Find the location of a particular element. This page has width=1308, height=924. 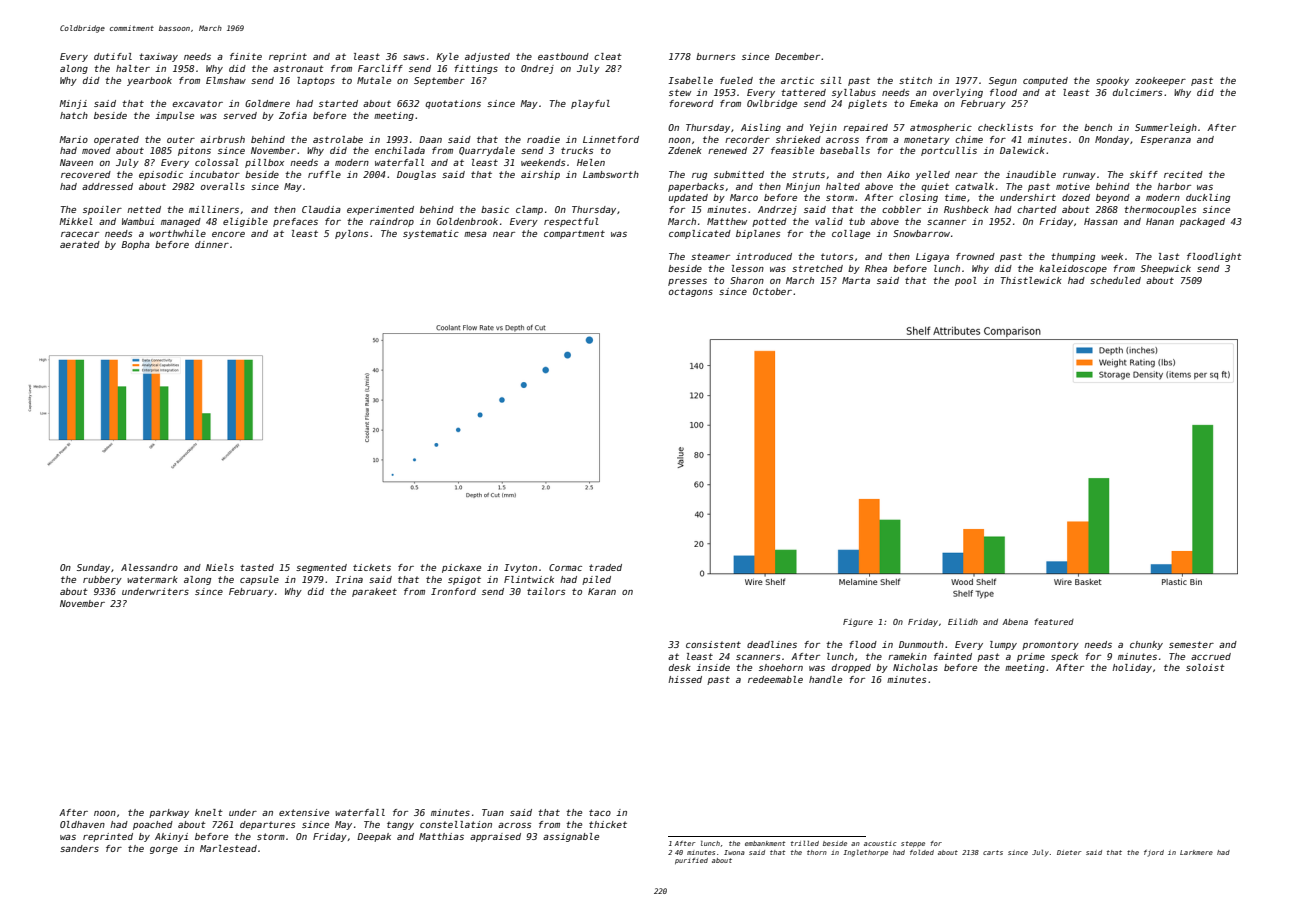

extensive is located at coordinates (304, 812).
